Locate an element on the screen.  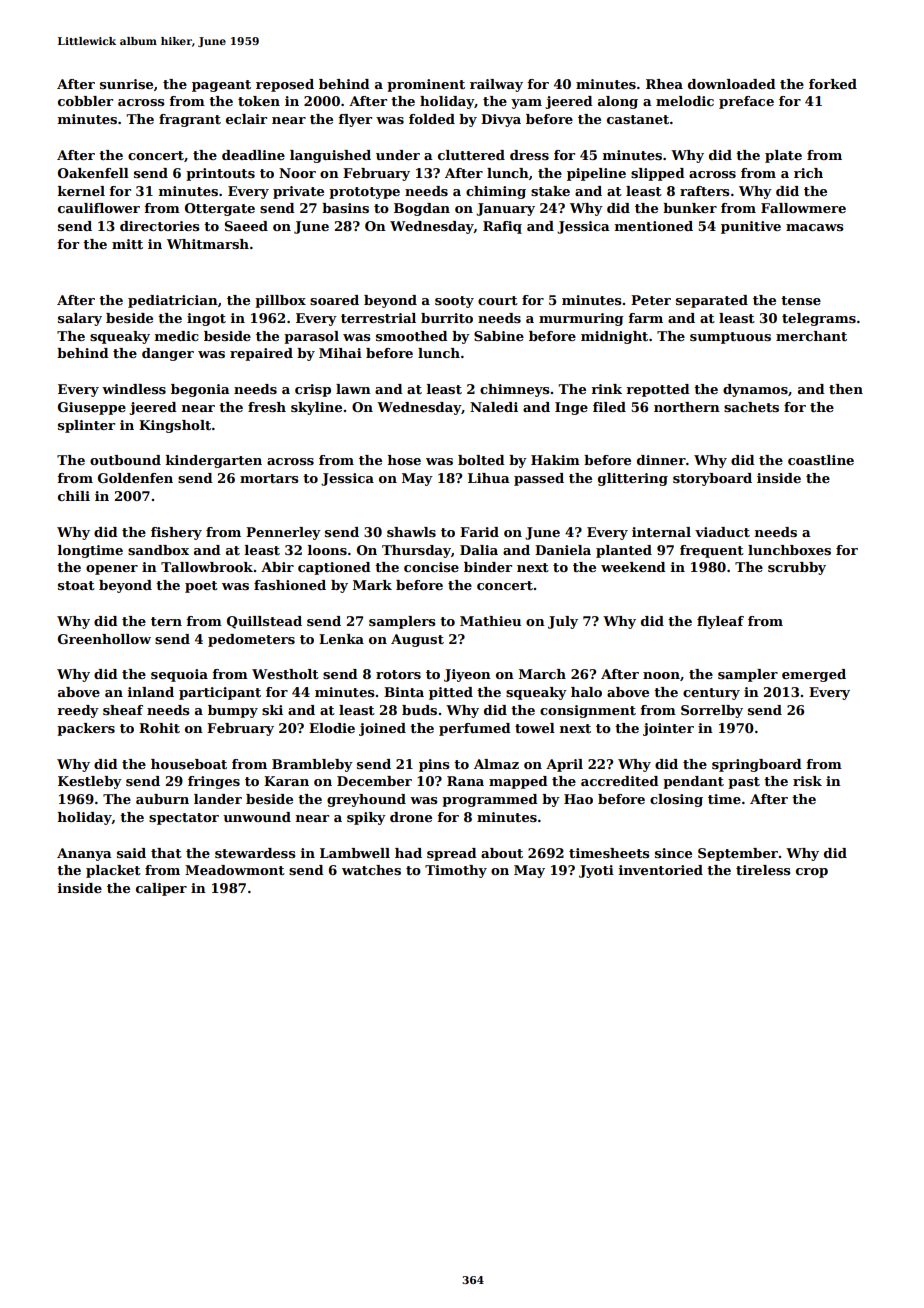
dinner is located at coordinates (661, 460).
